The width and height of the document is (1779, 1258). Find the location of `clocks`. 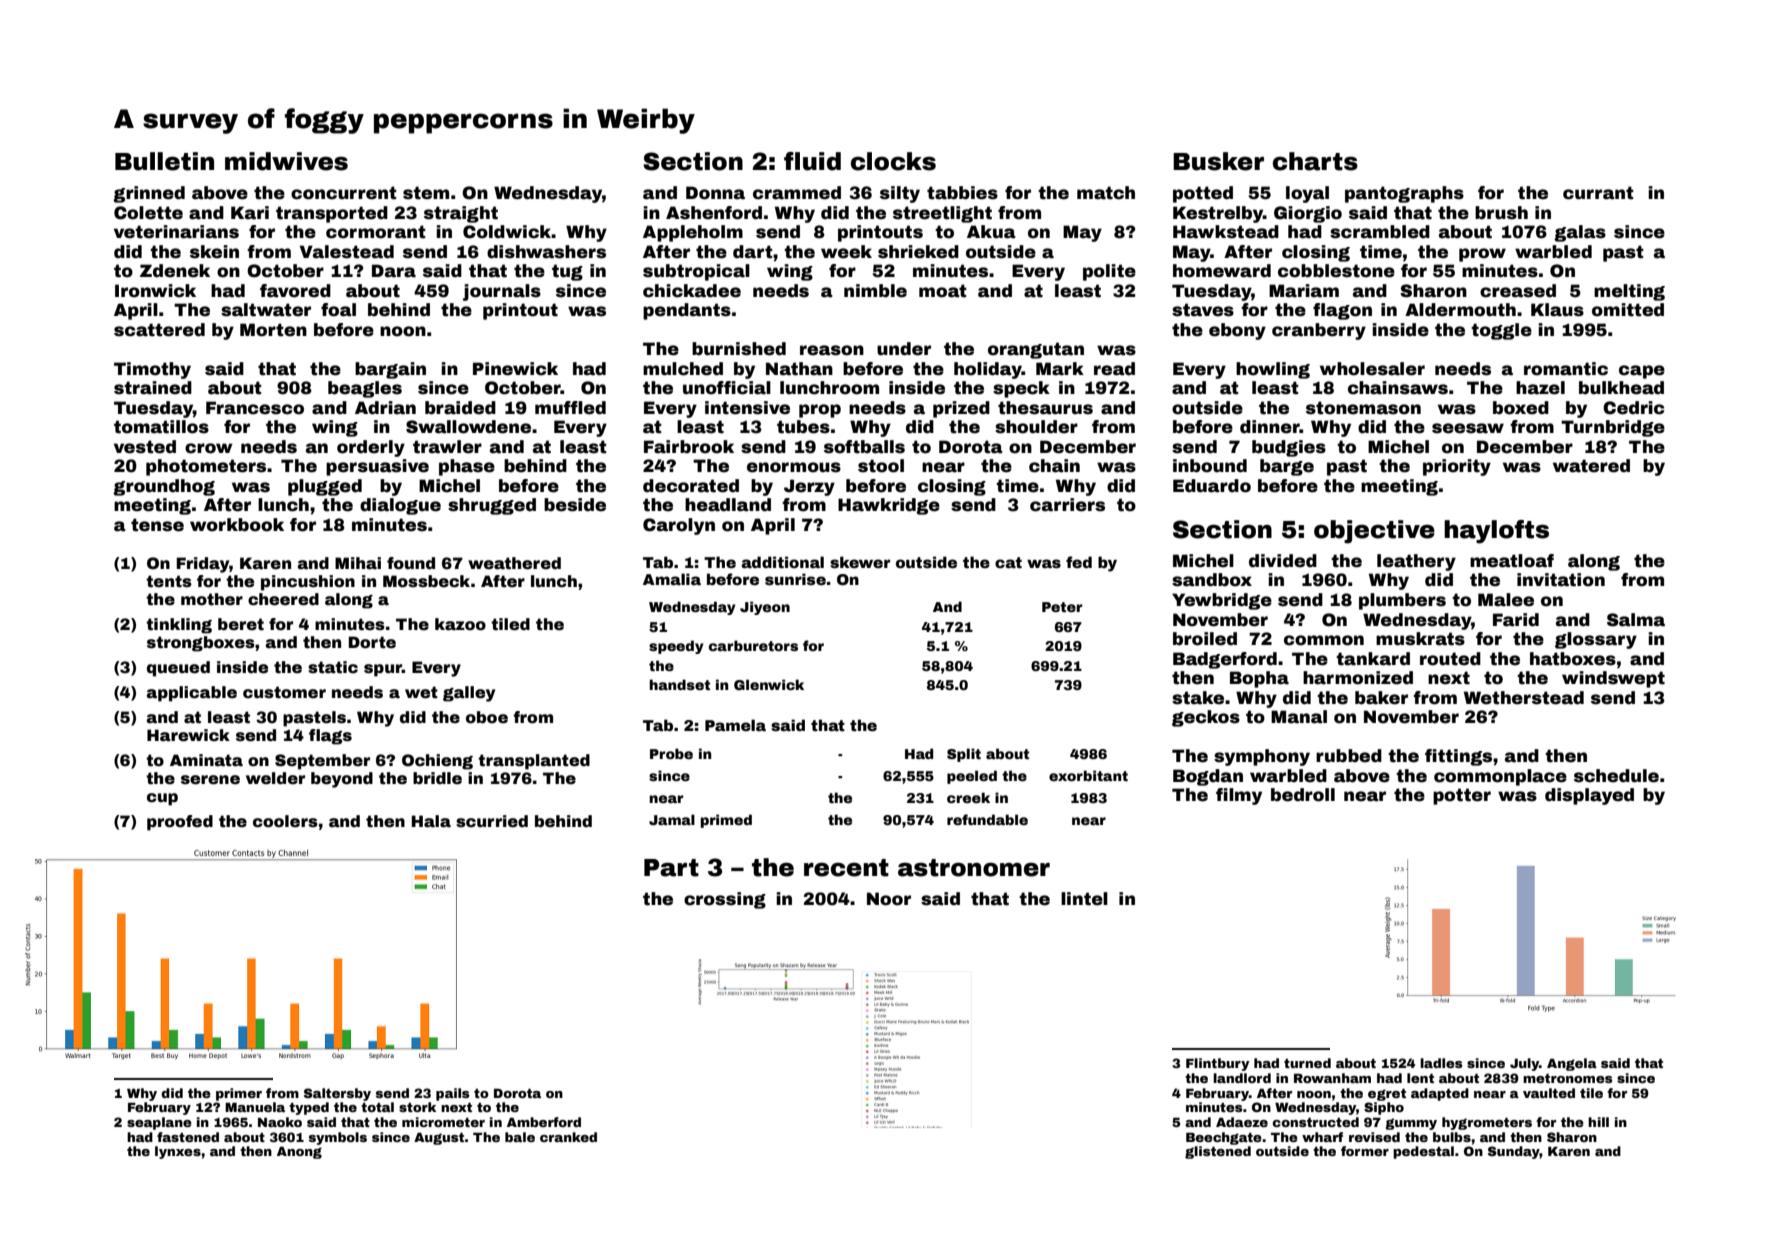

clocks is located at coordinates (893, 161).
